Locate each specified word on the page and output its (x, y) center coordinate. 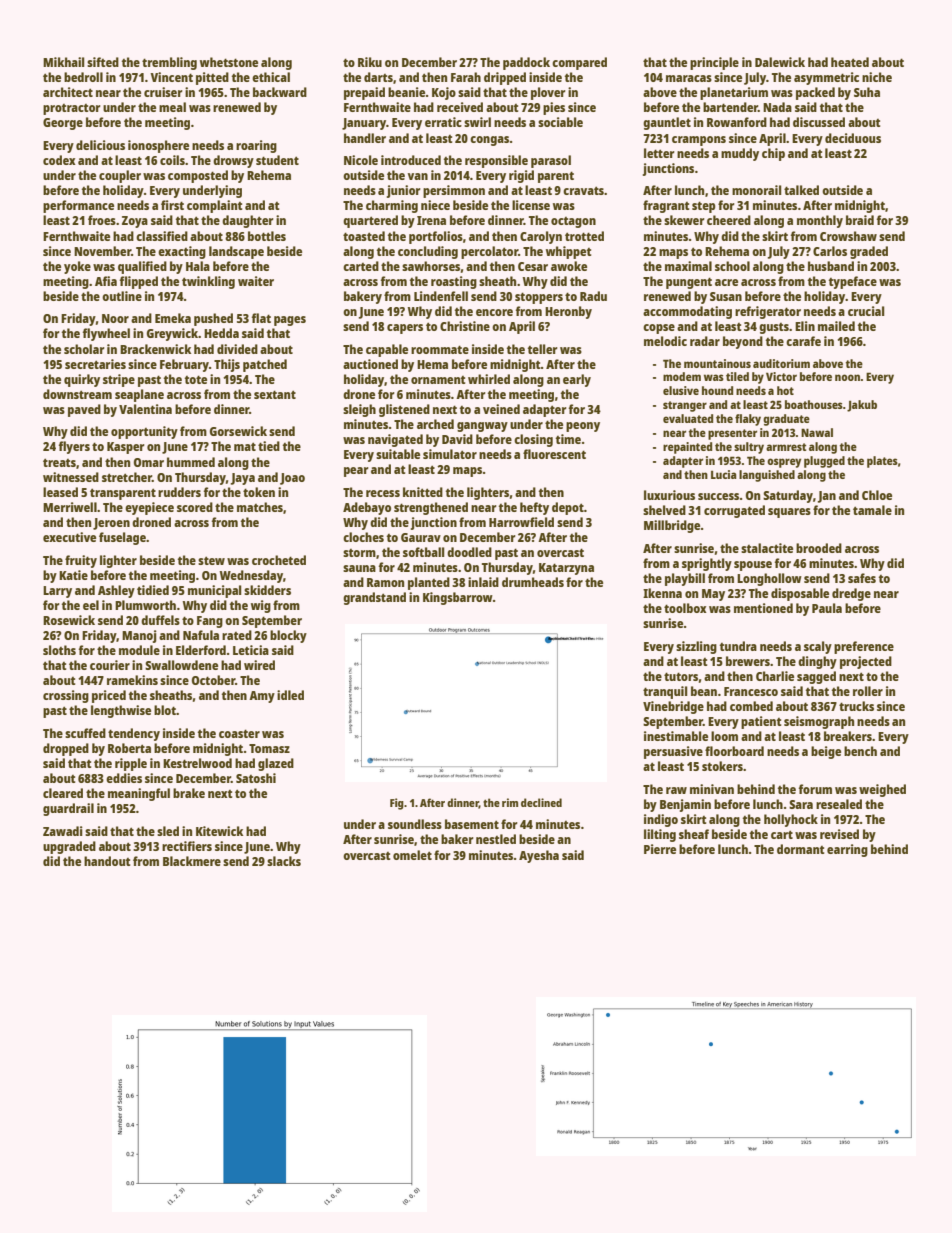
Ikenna (662, 593)
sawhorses (431, 266)
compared (579, 63)
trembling (169, 63)
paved (84, 410)
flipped (139, 282)
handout (107, 861)
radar (705, 341)
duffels (160, 620)
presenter (732, 434)
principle (714, 63)
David (457, 439)
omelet (412, 855)
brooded (819, 548)
